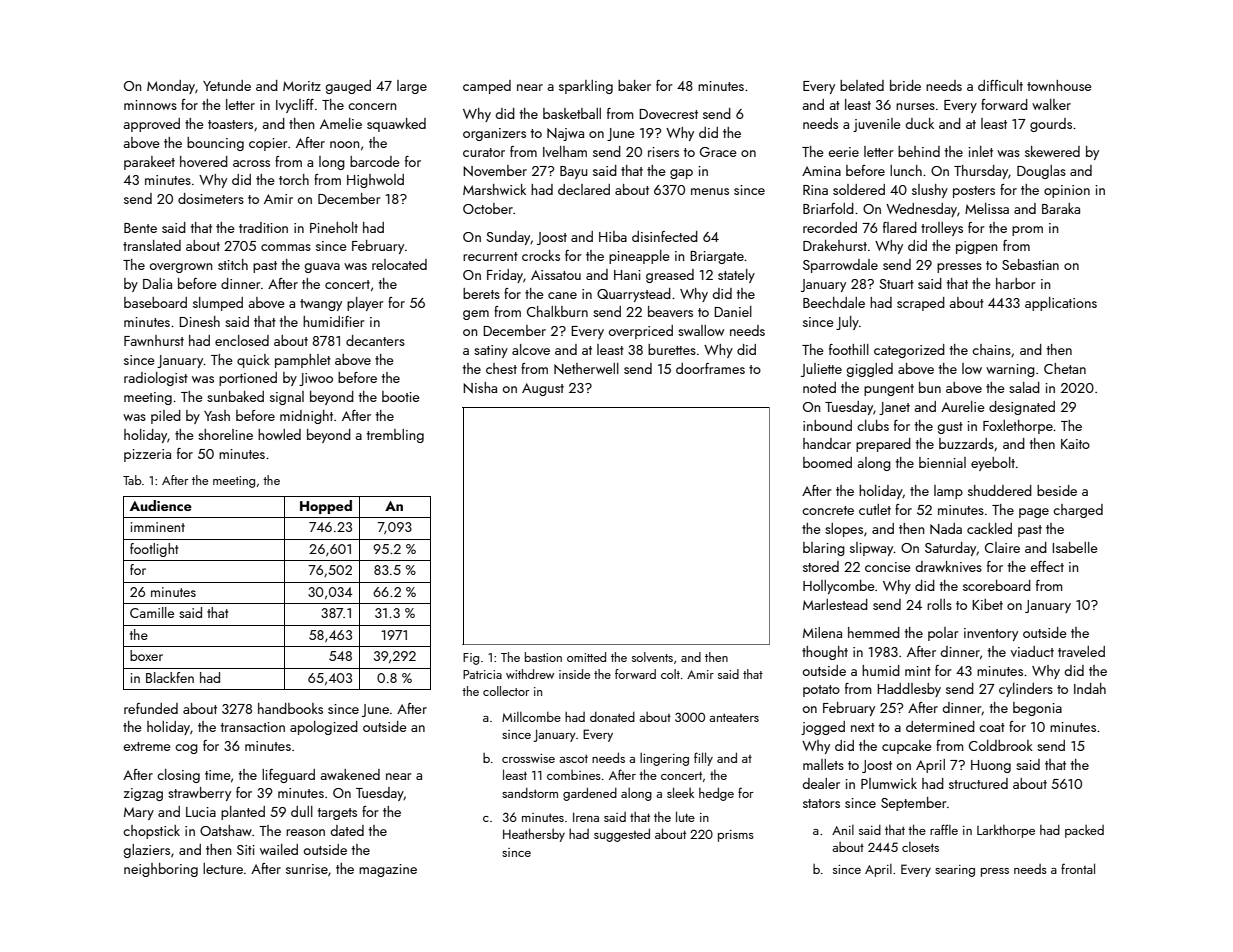 This screenshot has height=952, width=1233. Describe the element at coordinates (348, 87) in the screenshot. I see `gauged` at that location.
